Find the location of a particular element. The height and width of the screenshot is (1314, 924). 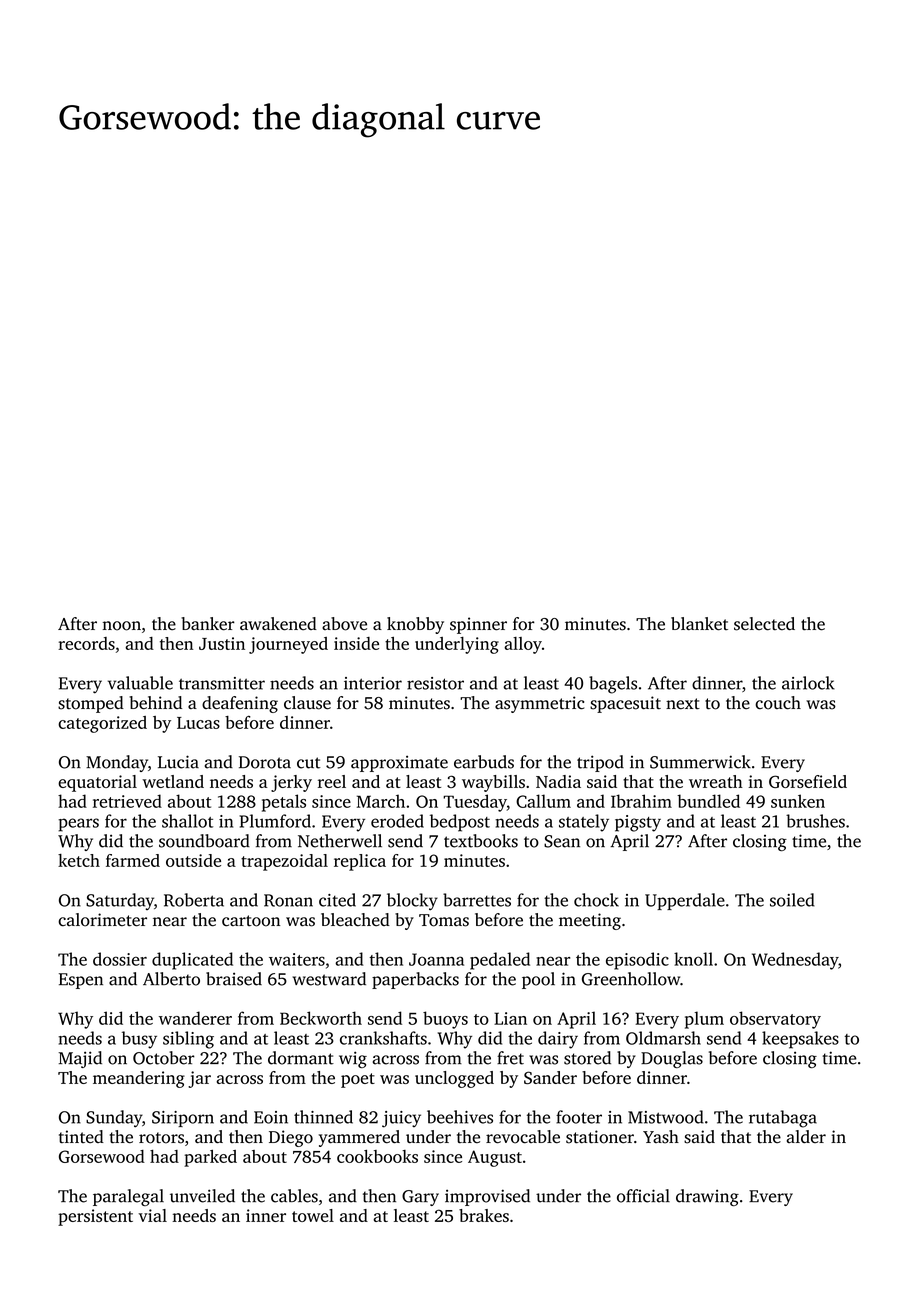

dossier is located at coordinates (120, 959).
